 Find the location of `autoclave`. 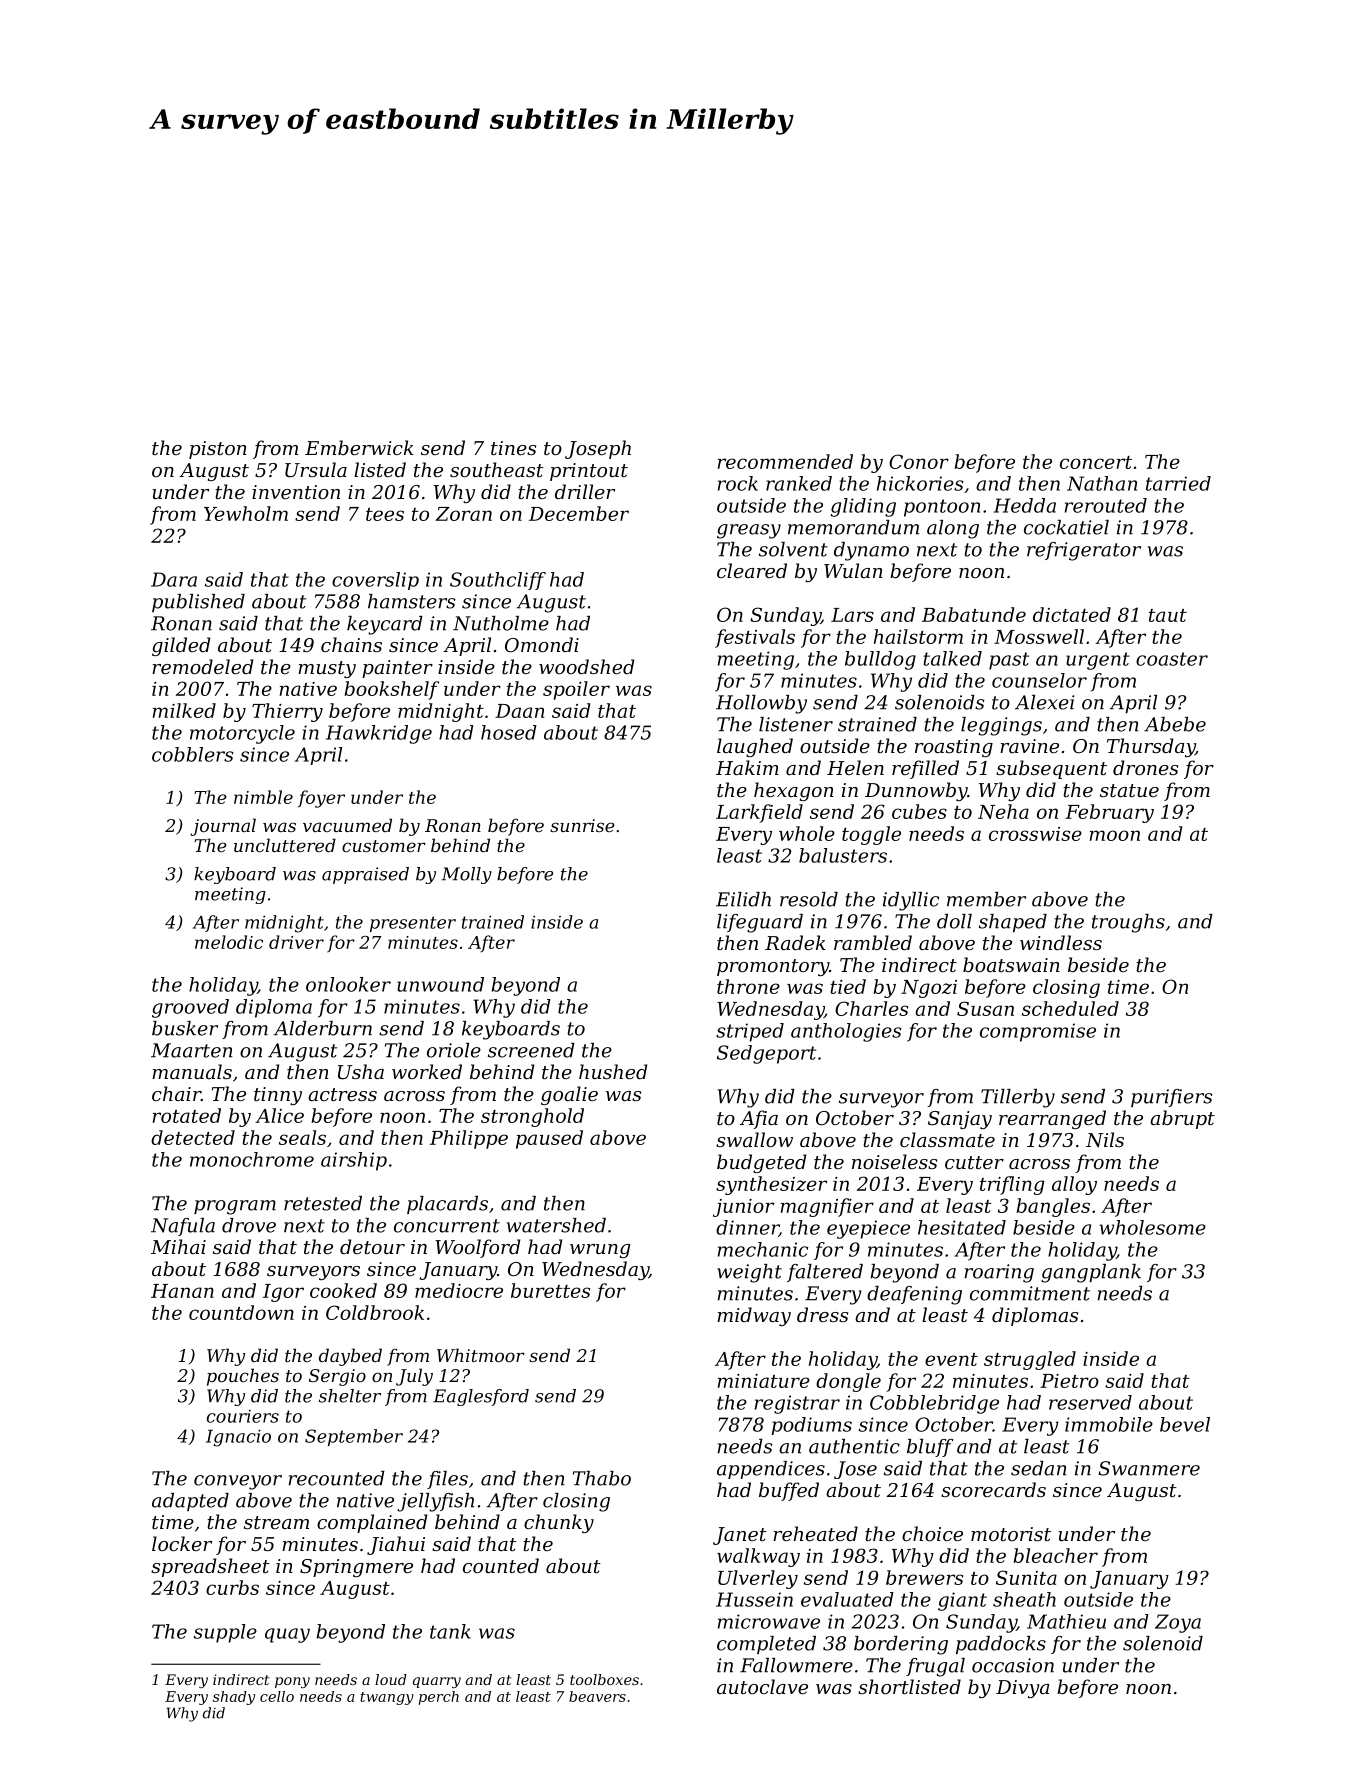

autoclave is located at coordinates (762, 1686).
